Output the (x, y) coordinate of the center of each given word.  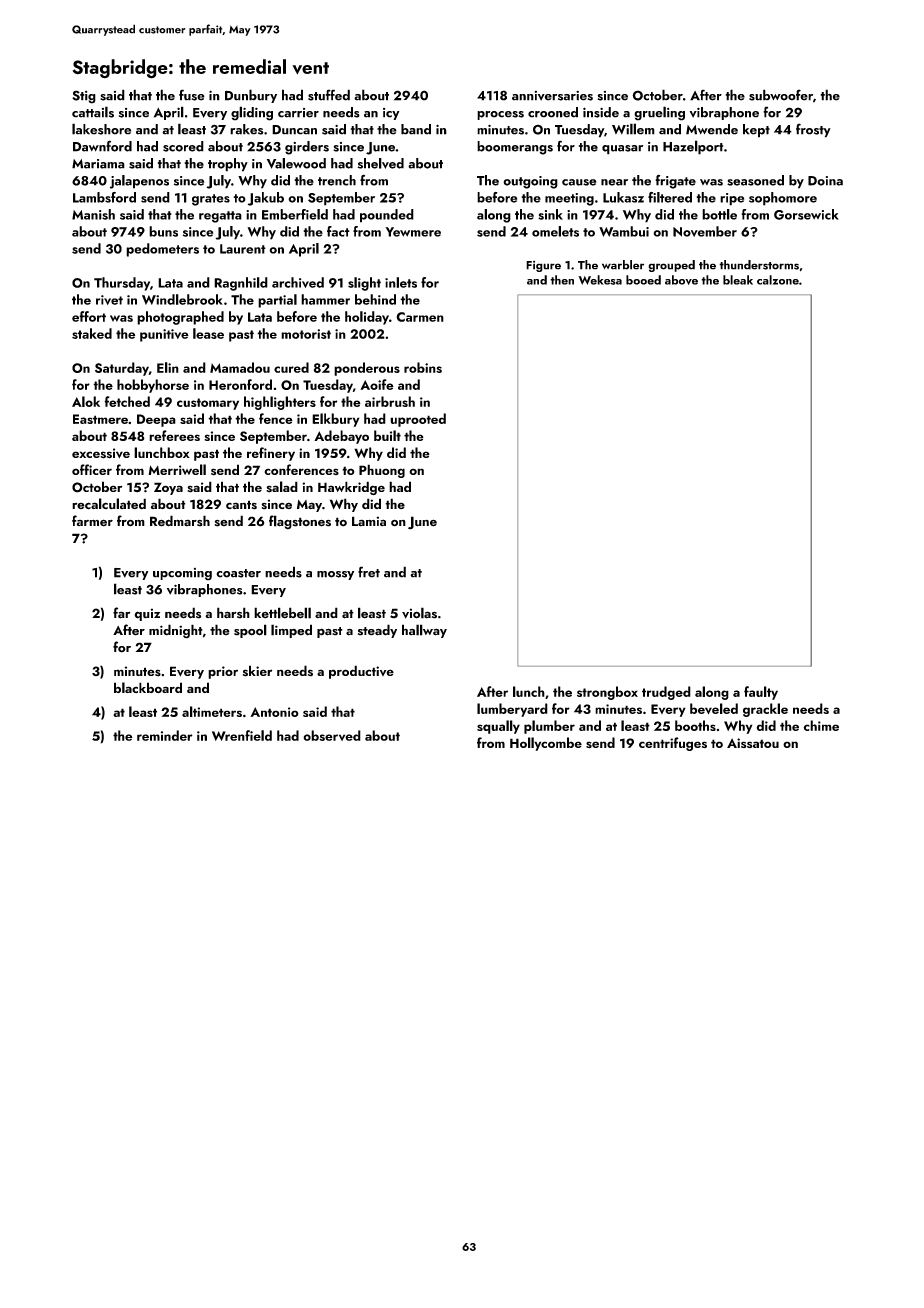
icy (391, 114)
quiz (147, 614)
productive (361, 672)
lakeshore (101, 129)
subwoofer (781, 95)
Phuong (382, 471)
